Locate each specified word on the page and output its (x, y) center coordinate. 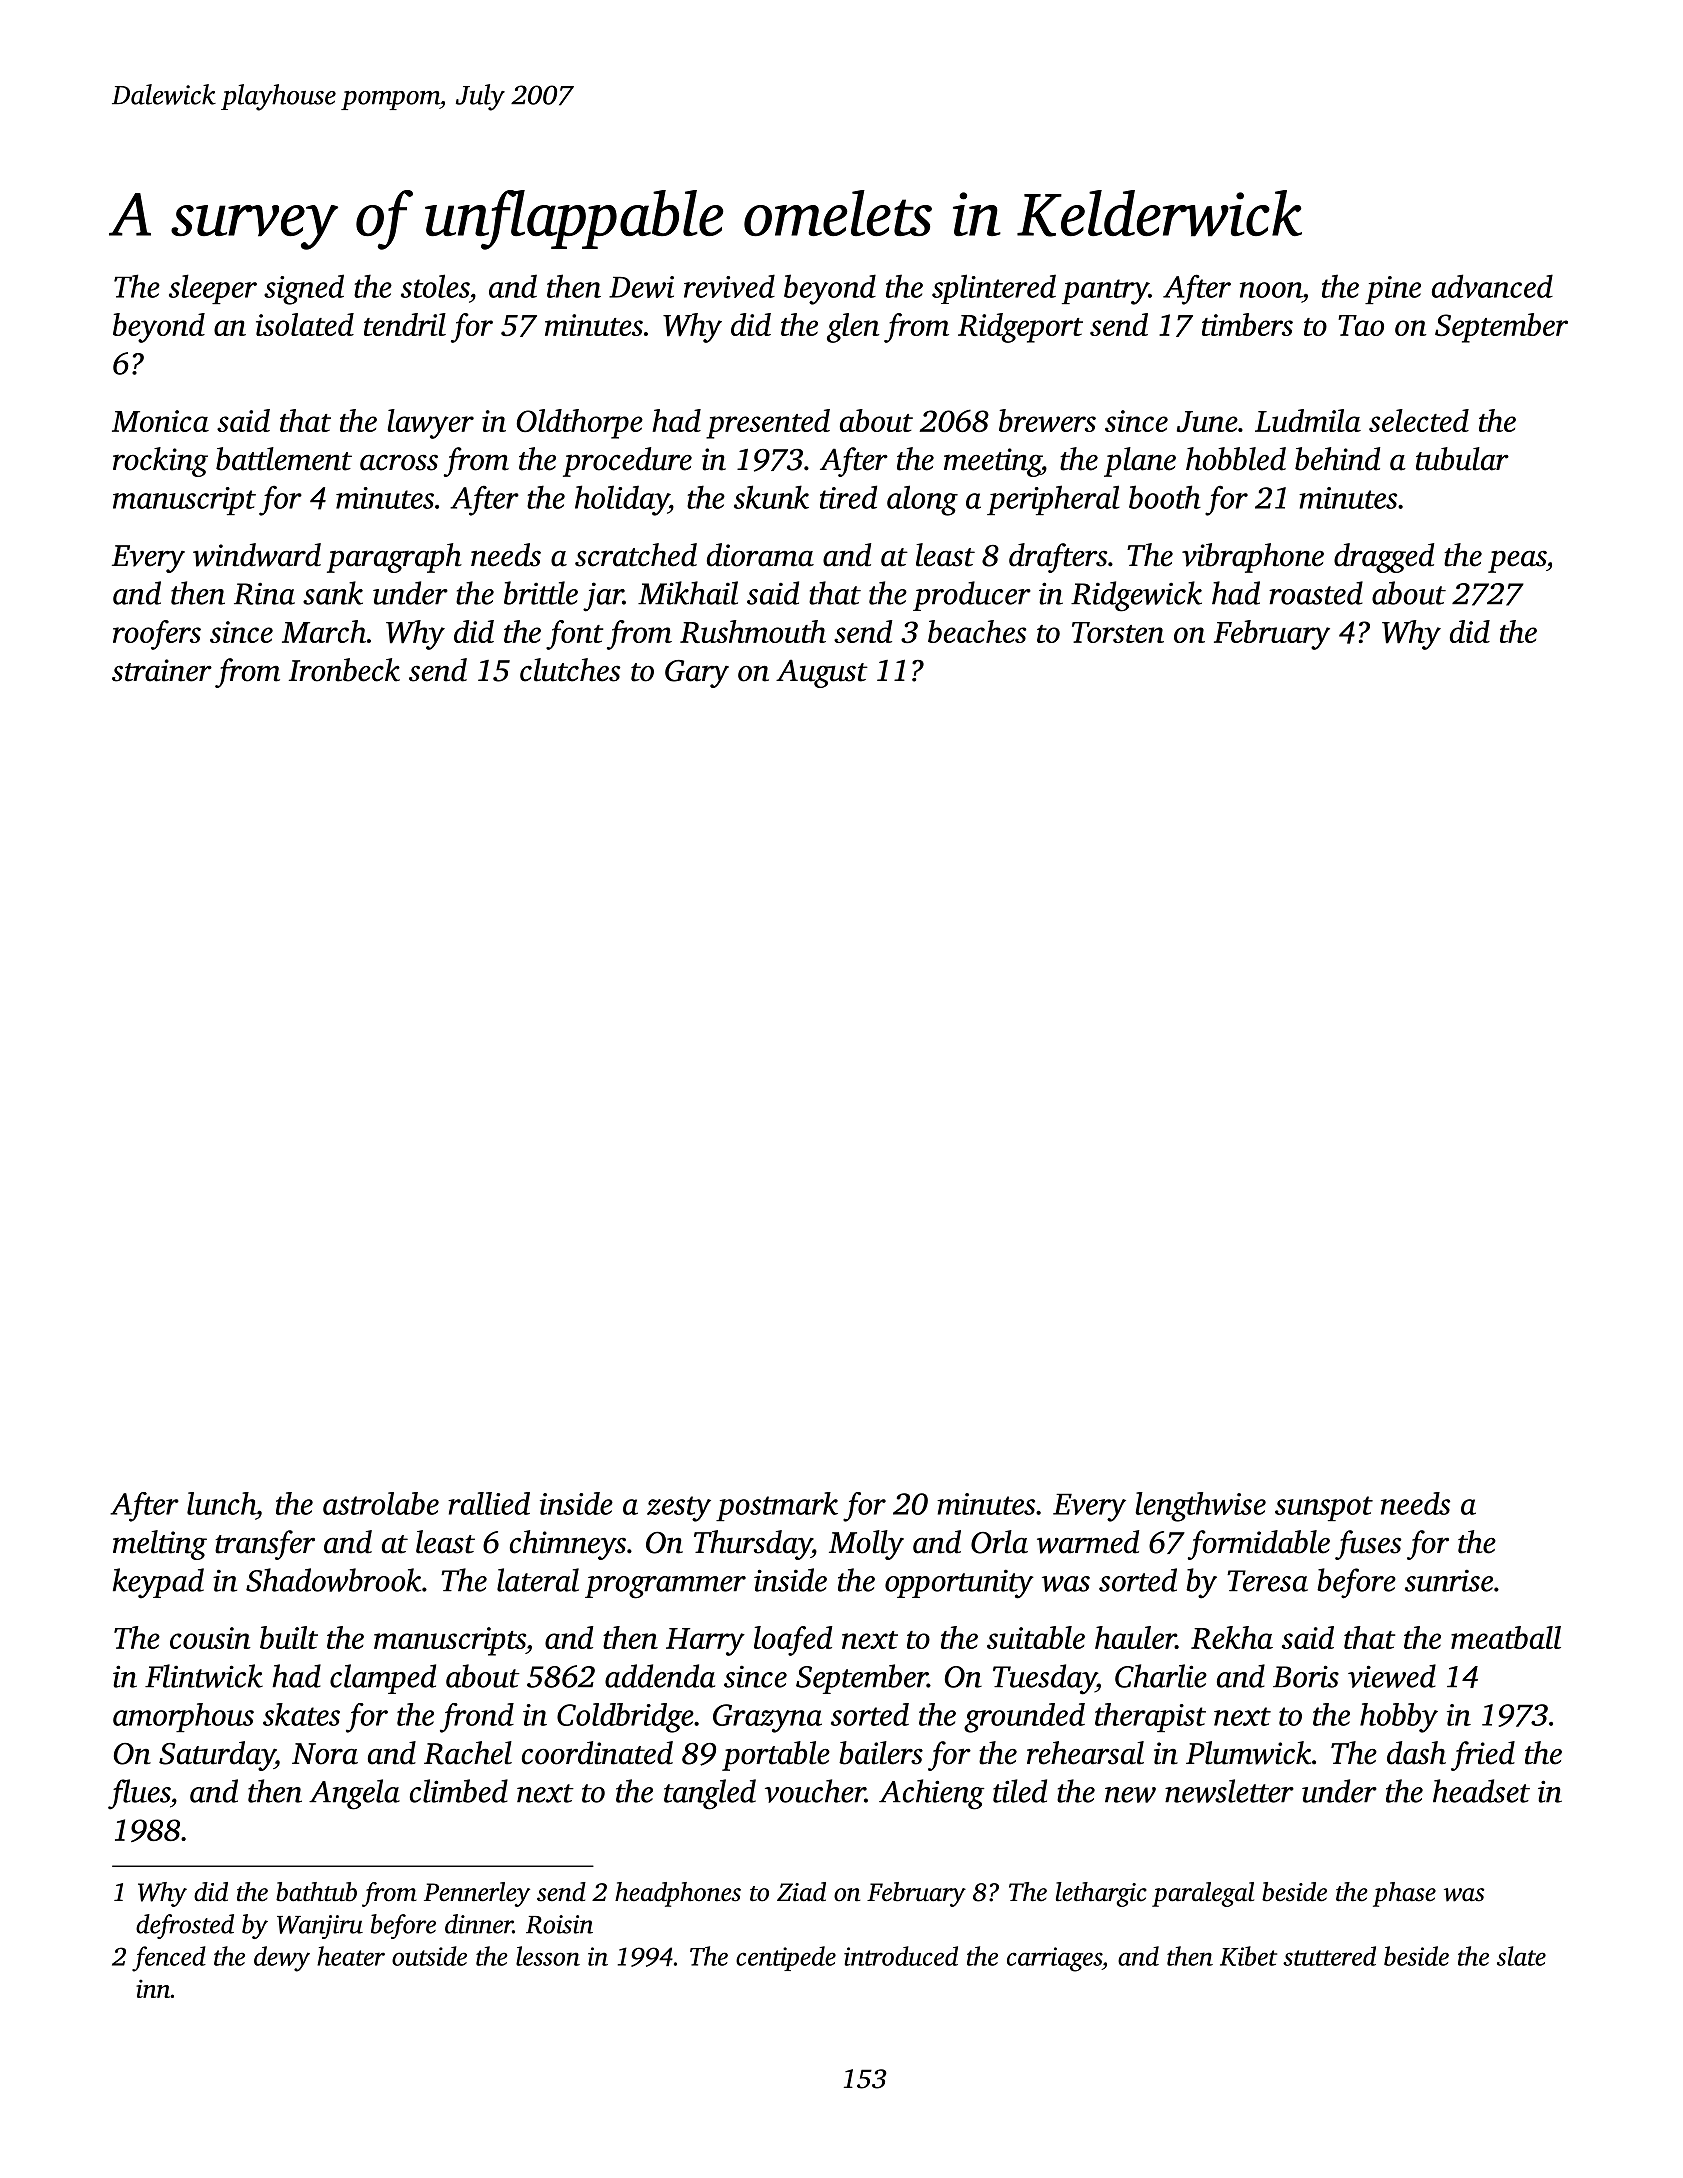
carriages (1054, 1959)
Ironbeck (344, 670)
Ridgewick (1136, 596)
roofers (157, 635)
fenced (169, 1959)
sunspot (1324, 1508)
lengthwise (1200, 1507)
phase (1404, 1894)
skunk (771, 497)
